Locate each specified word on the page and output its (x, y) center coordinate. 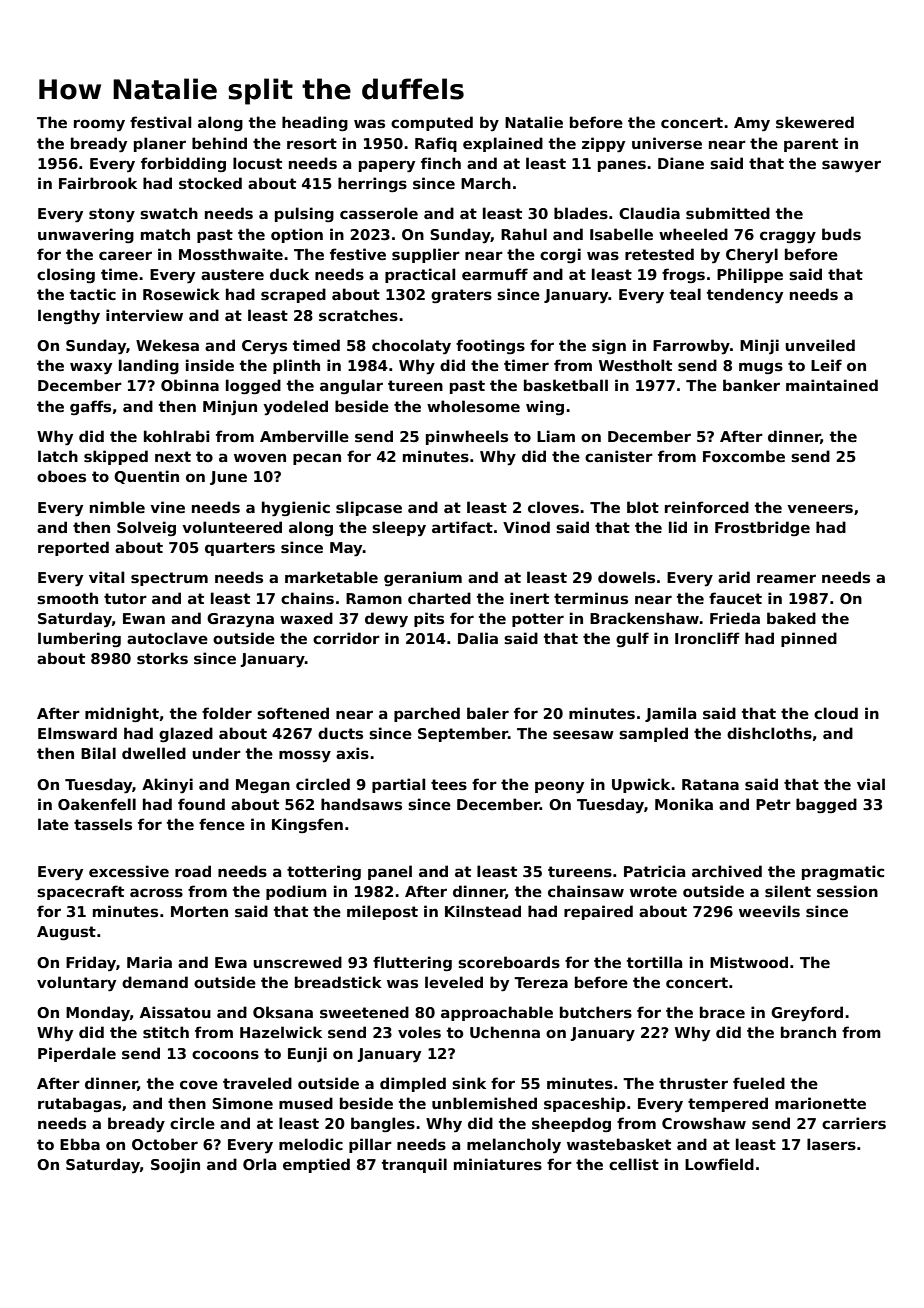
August (66, 933)
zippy (603, 145)
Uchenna (505, 1032)
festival (160, 122)
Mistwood (749, 962)
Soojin (175, 1165)
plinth (296, 366)
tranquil (414, 1165)
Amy (752, 124)
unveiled (820, 345)
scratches (358, 315)
